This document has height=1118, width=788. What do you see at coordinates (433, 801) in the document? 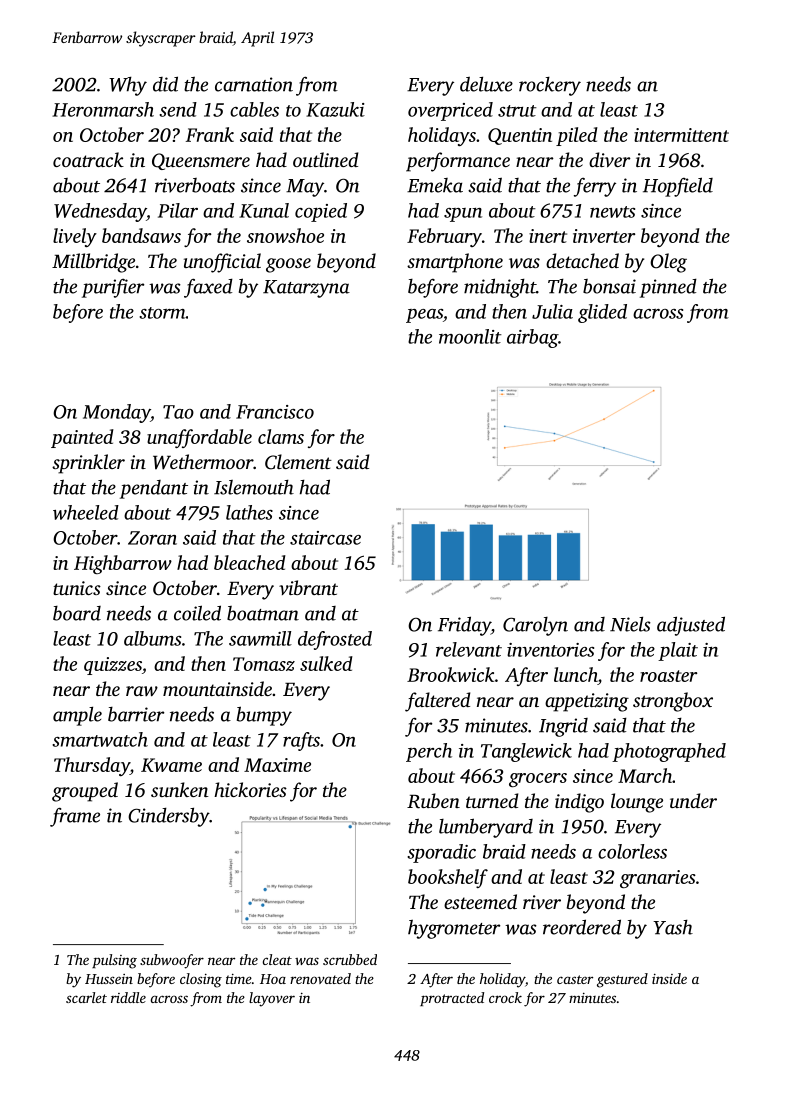
I see `Ruben` at bounding box center [433, 801].
